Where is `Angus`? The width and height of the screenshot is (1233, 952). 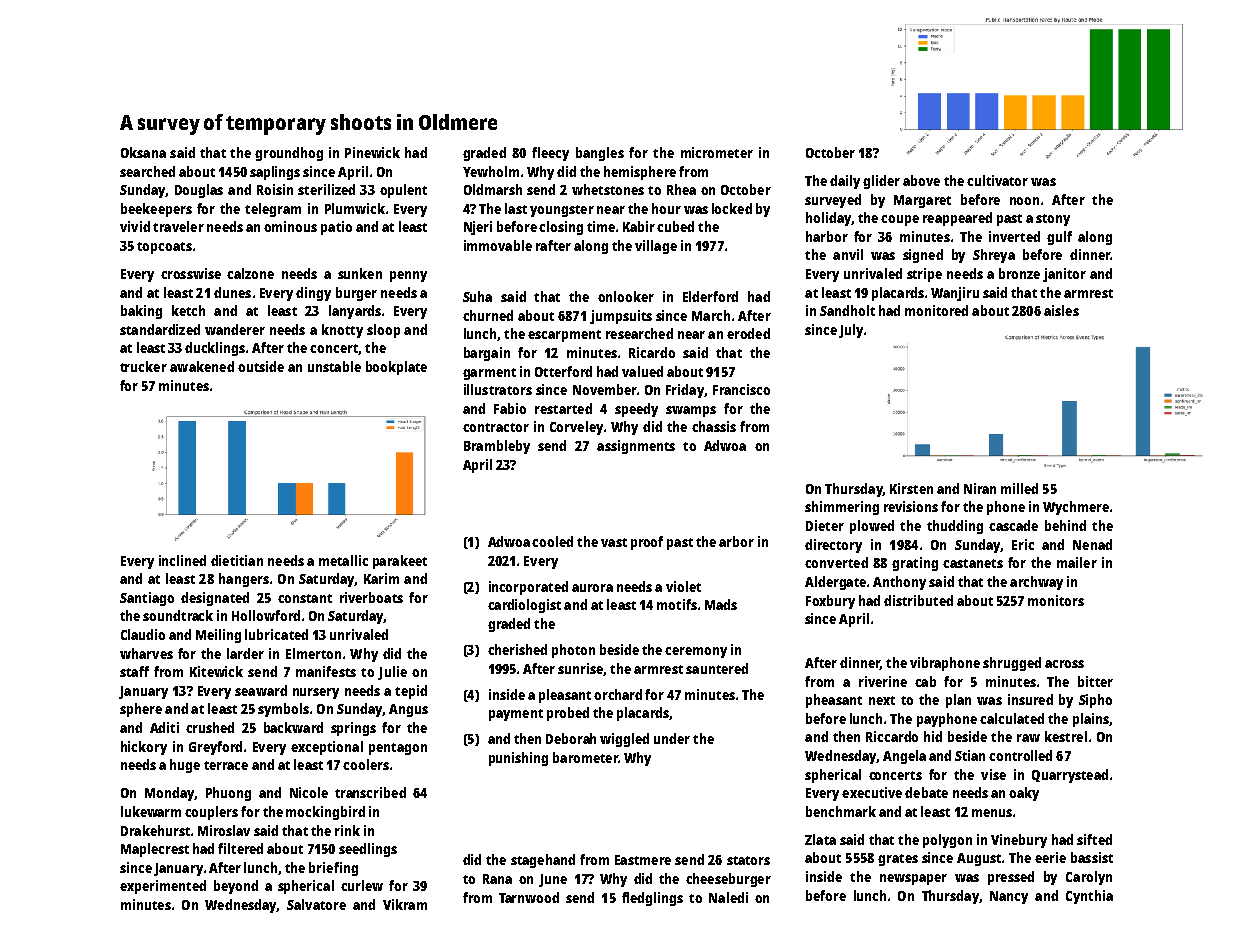
Angus is located at coordinates (408, 710).
